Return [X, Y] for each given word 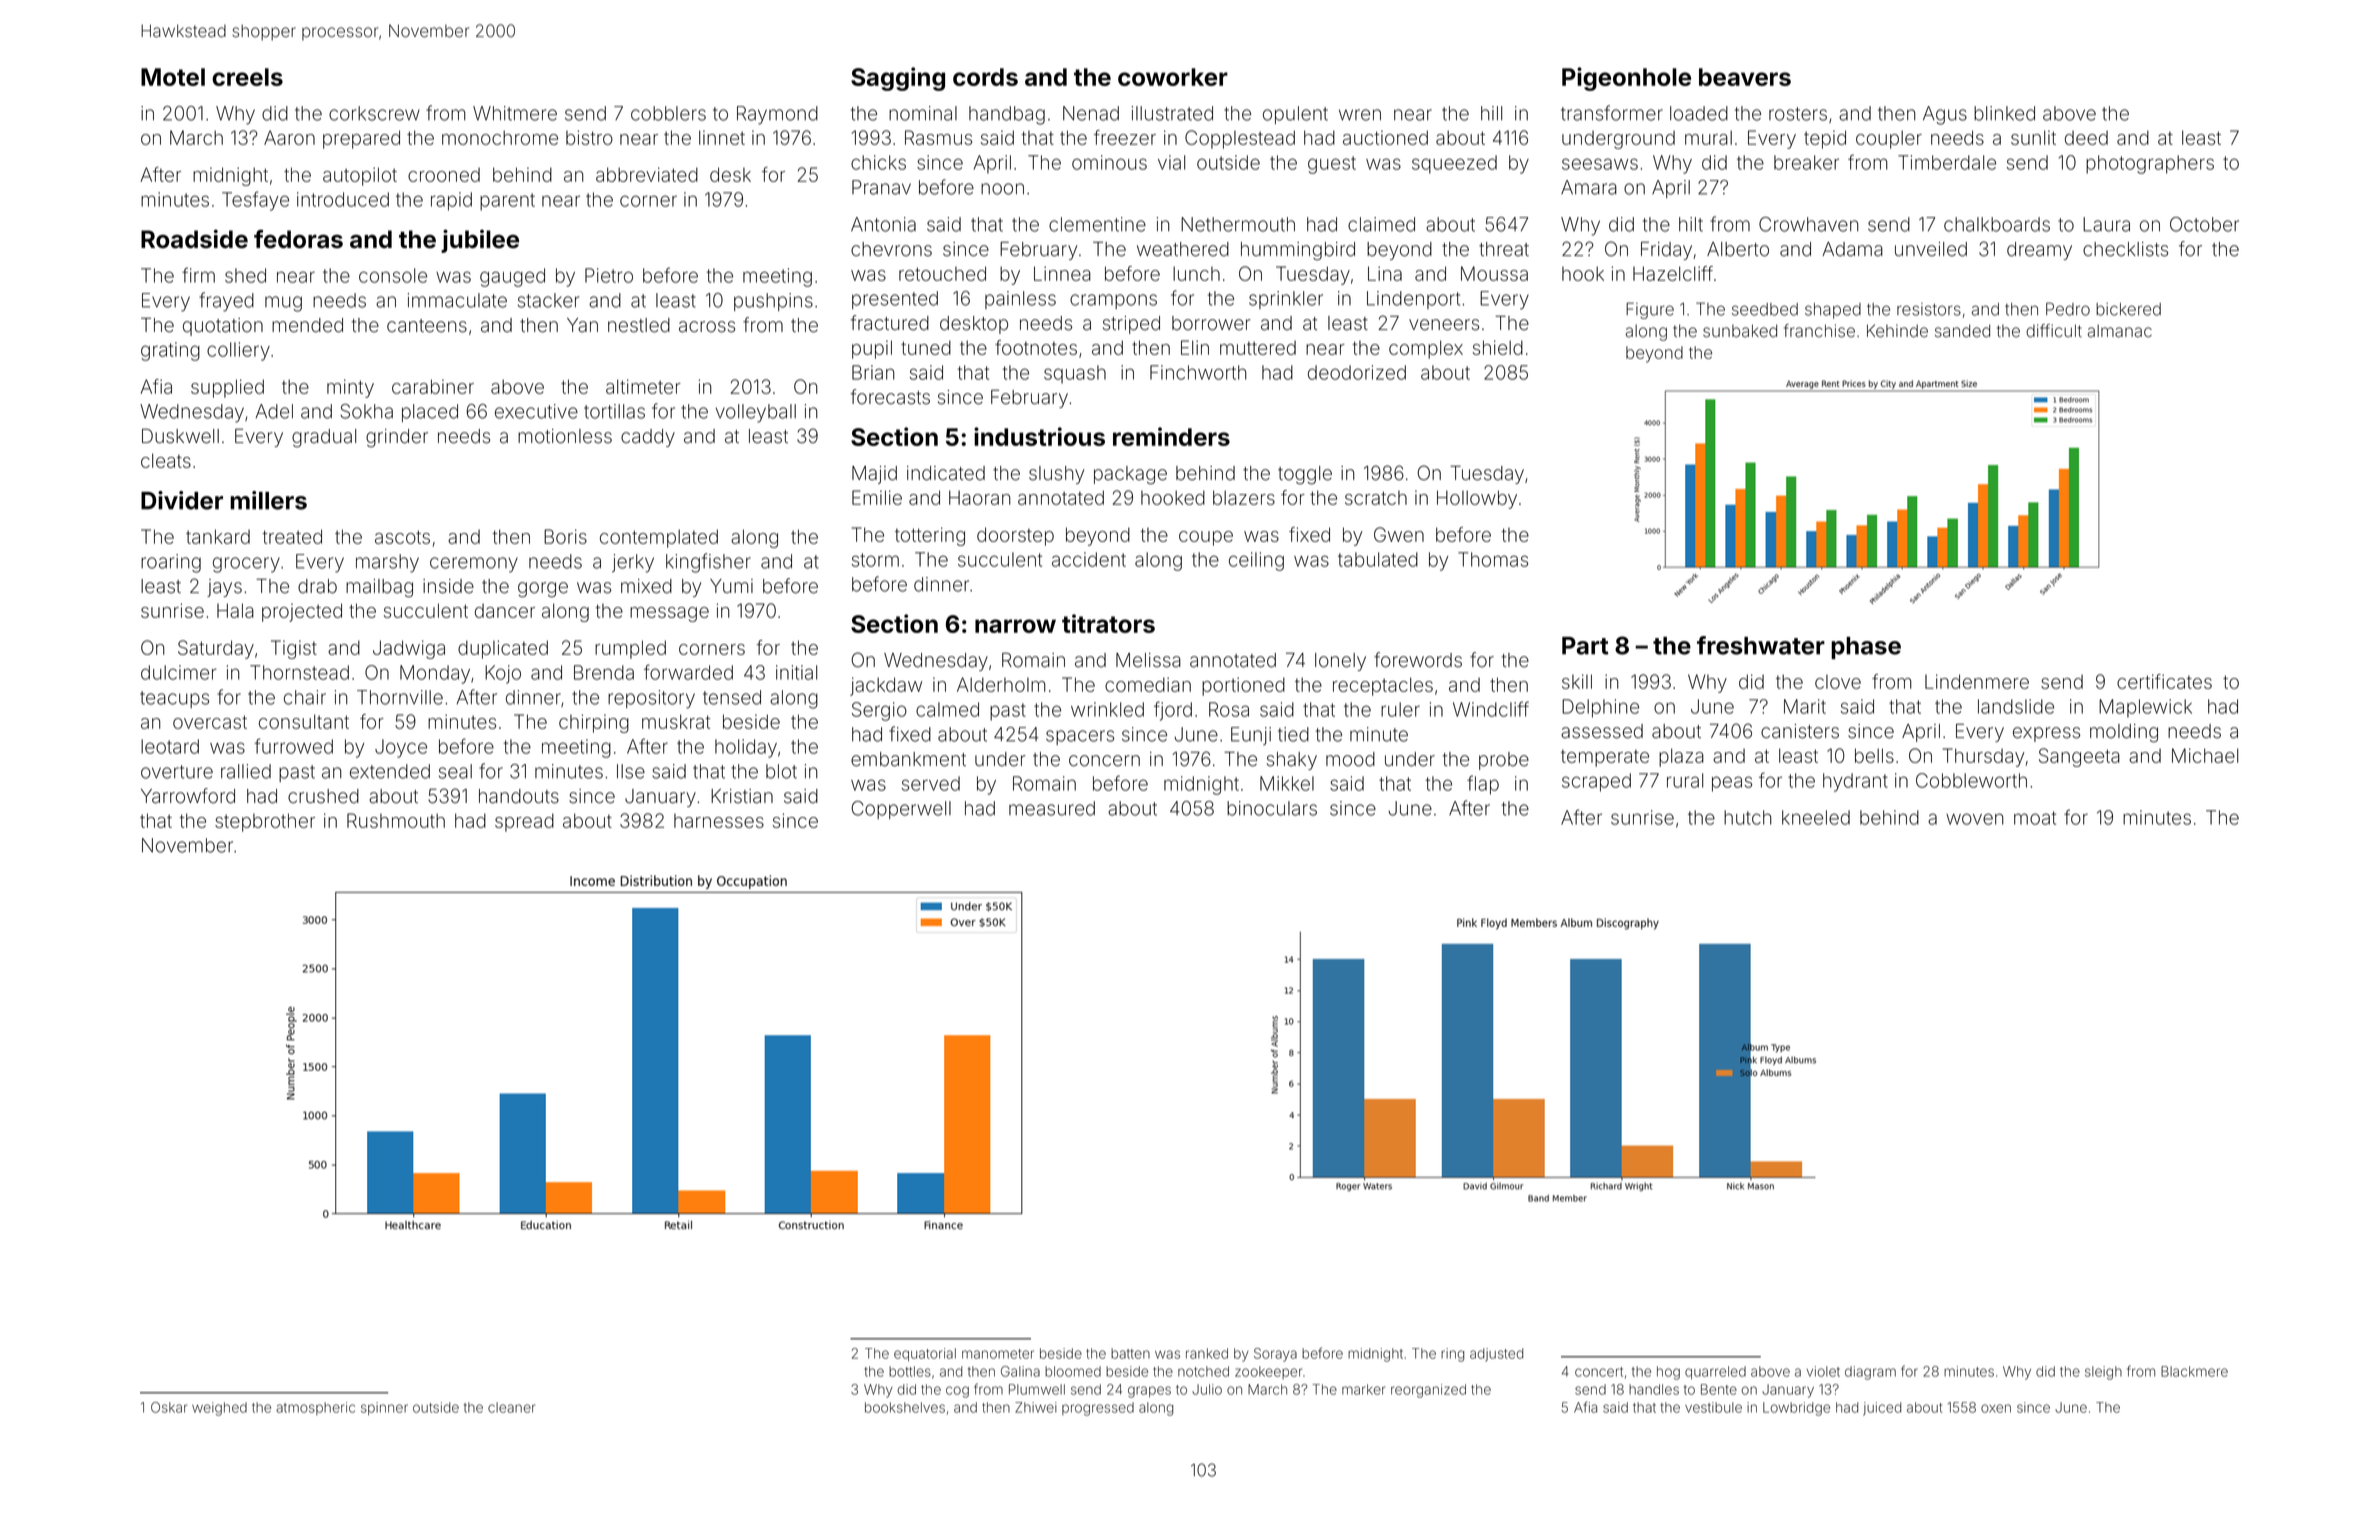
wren [1360, 115]
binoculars [1272, 808]
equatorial [925, 1354]
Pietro [609, 275]
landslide [2016, 706]
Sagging [898, 79]
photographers [2150, 164]
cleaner [511, 1407]
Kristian [742, 796]
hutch [1748, 817]
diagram [1870, 1373]
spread [524, 822]
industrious [1039, 436]
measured [1052, 808]
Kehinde [1897, 331]
